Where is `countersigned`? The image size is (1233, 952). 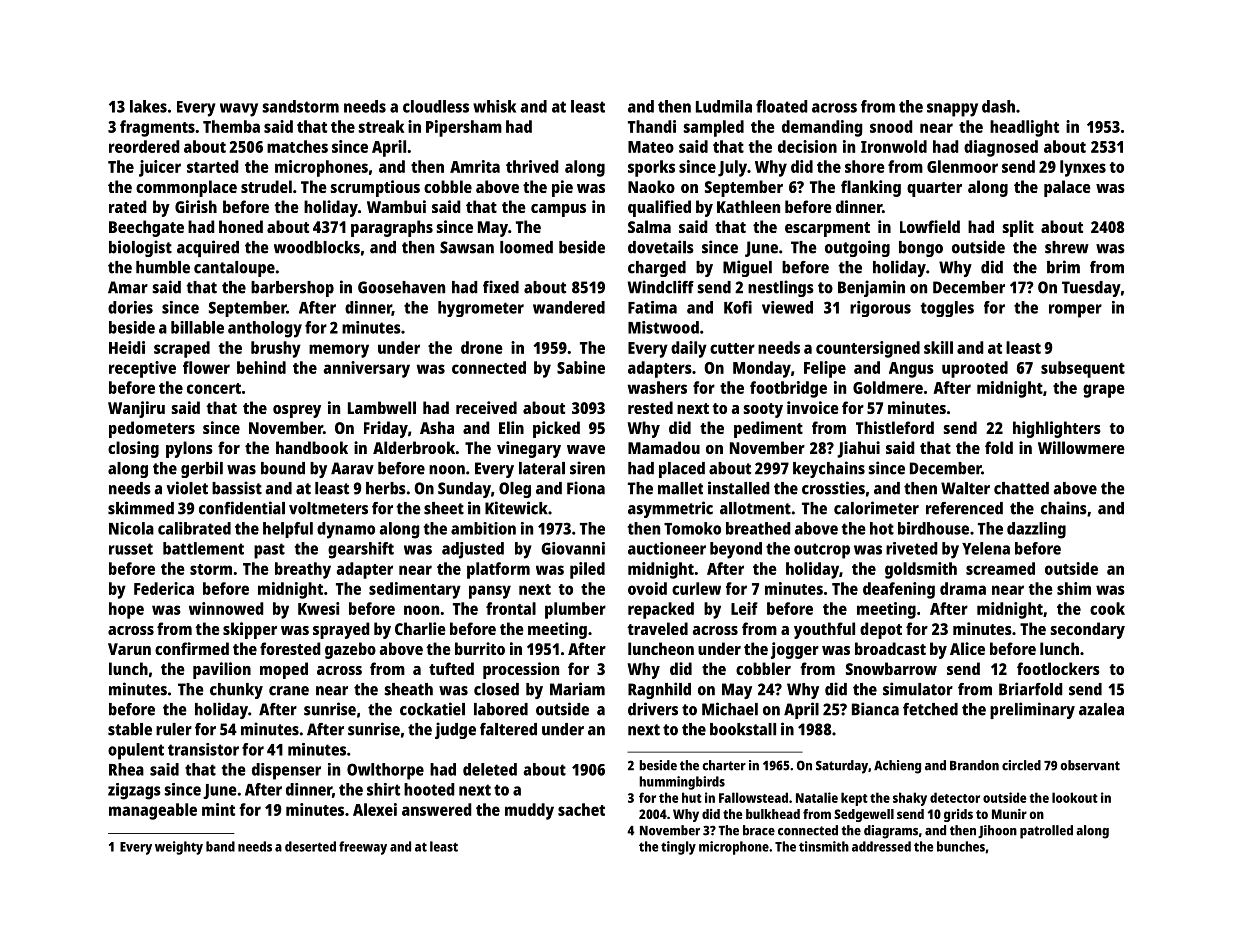
countersigned is located at coordinates (868, 349).
